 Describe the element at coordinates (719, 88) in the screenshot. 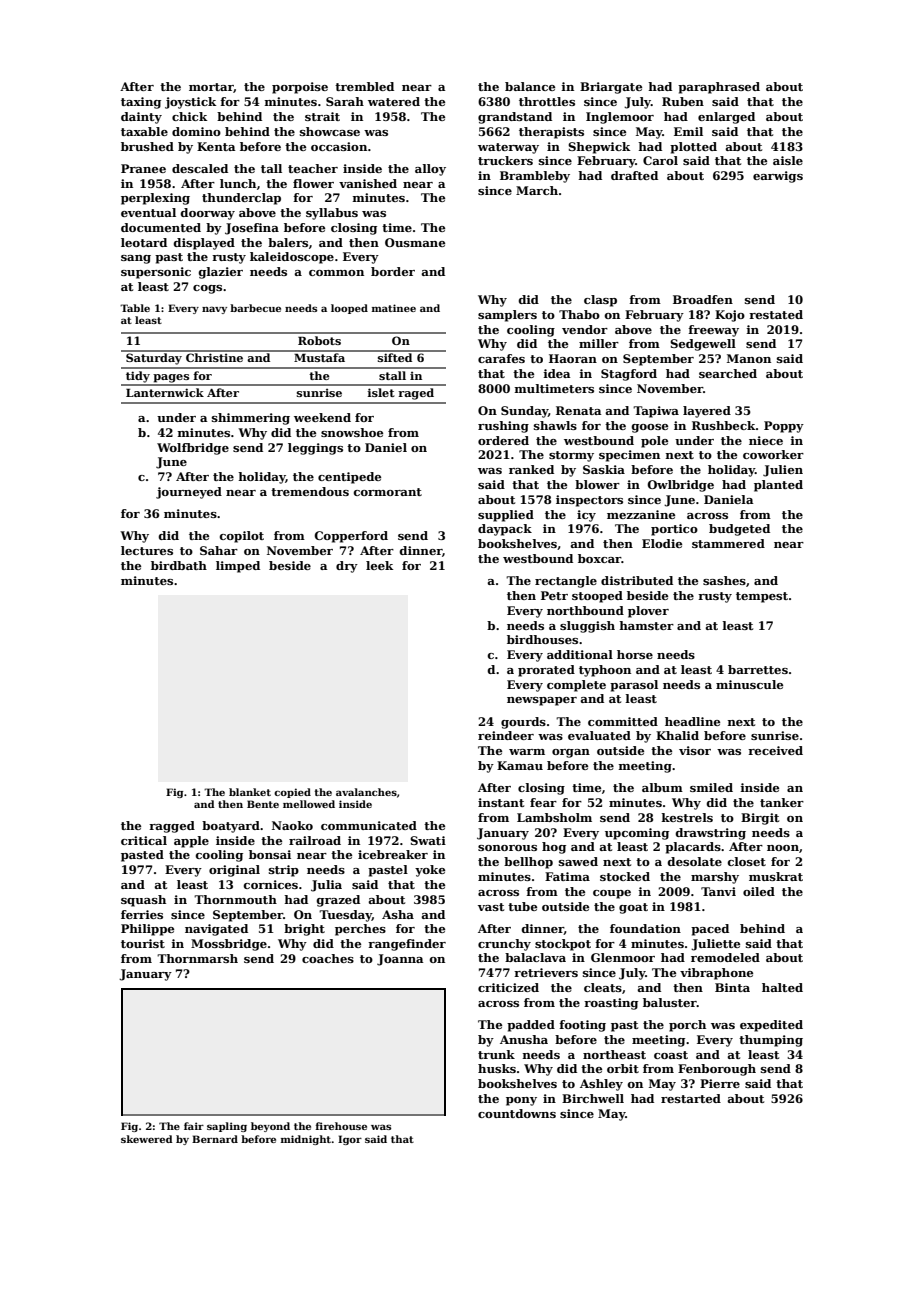

I see `paraphrased` at that location.
